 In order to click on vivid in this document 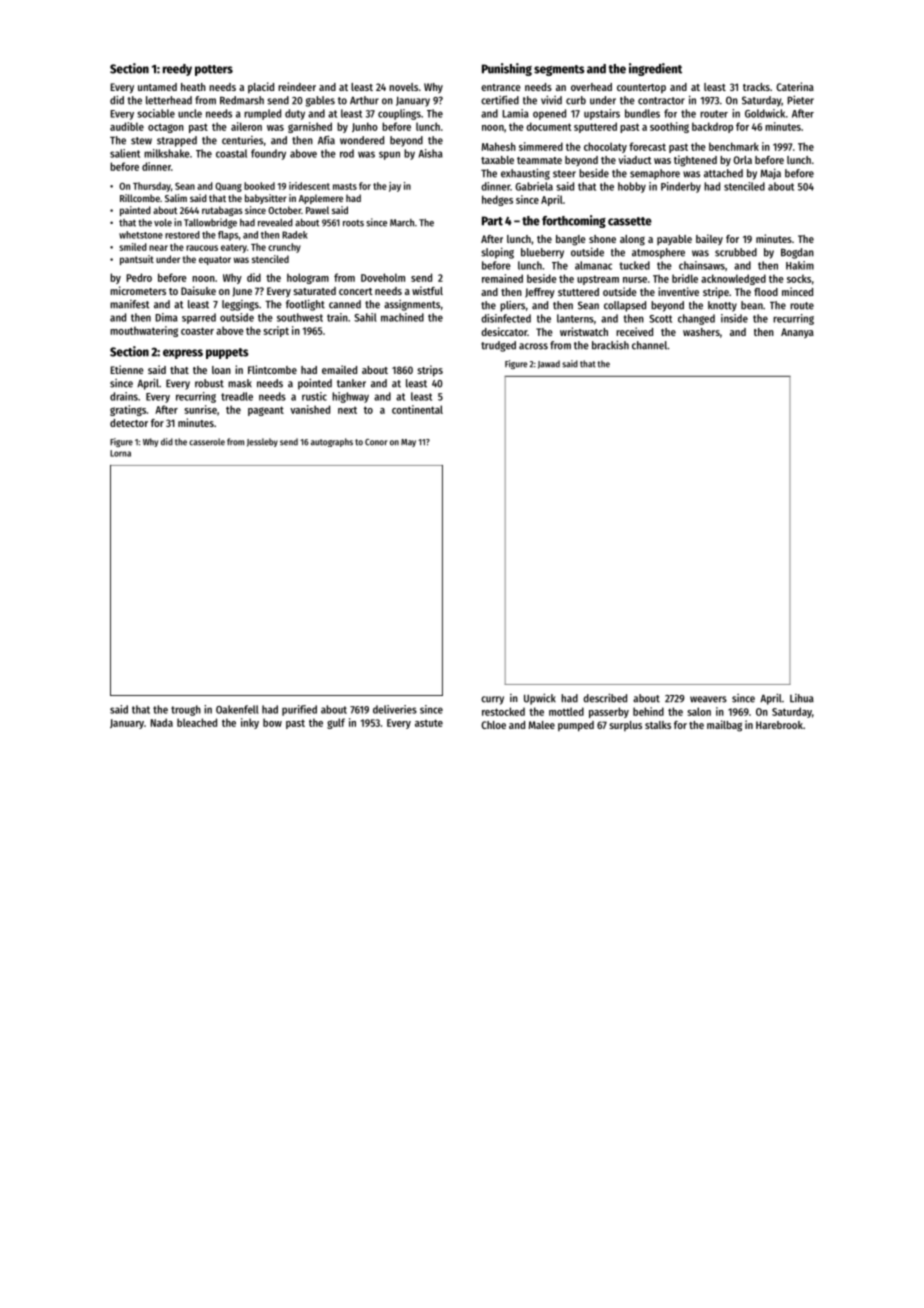, I will do `click(551, 100)`.
